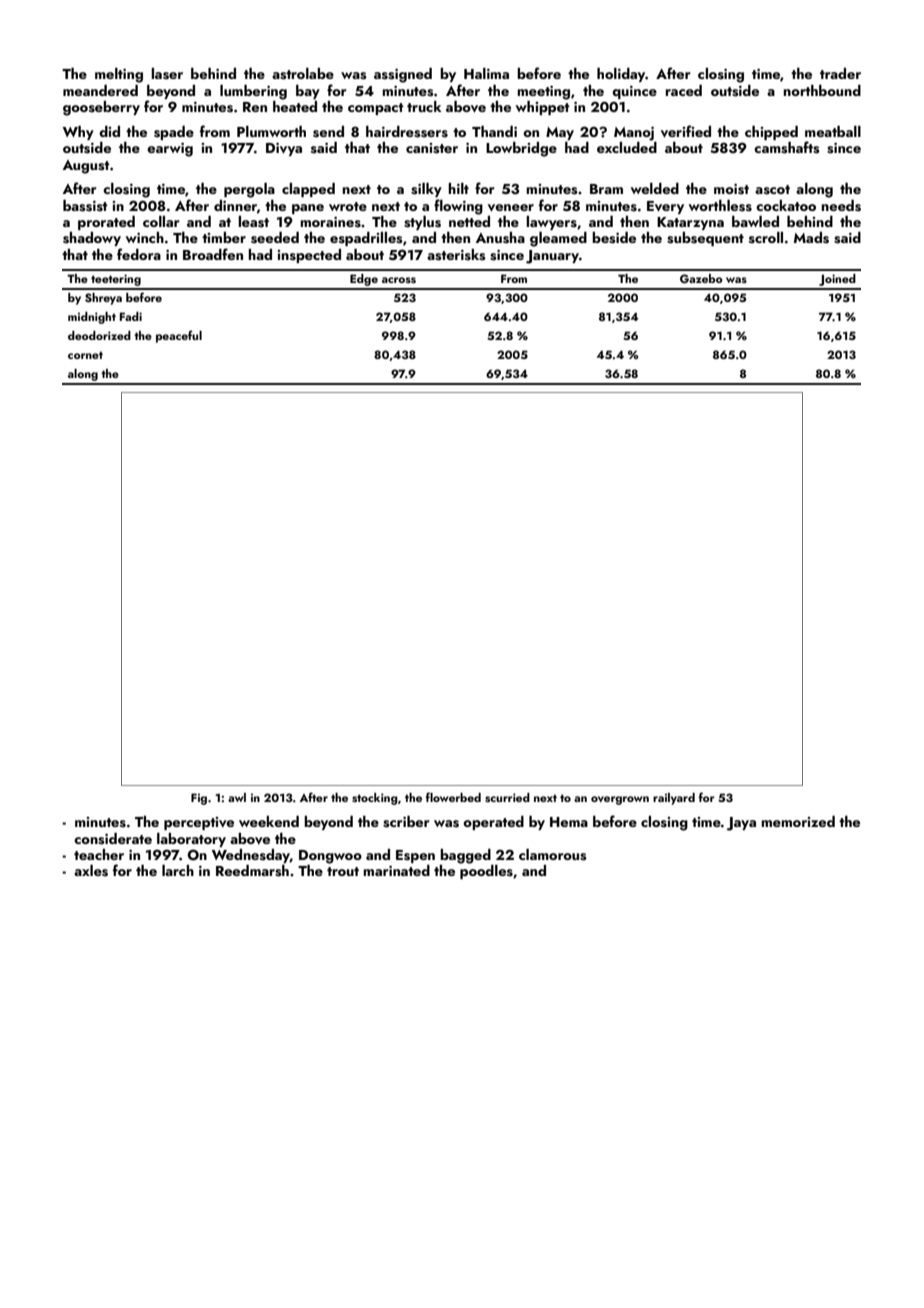 This document has width=924, height=1308. Describe the element at coordinates (167, 74) in the document. I see `laser` at that location.
